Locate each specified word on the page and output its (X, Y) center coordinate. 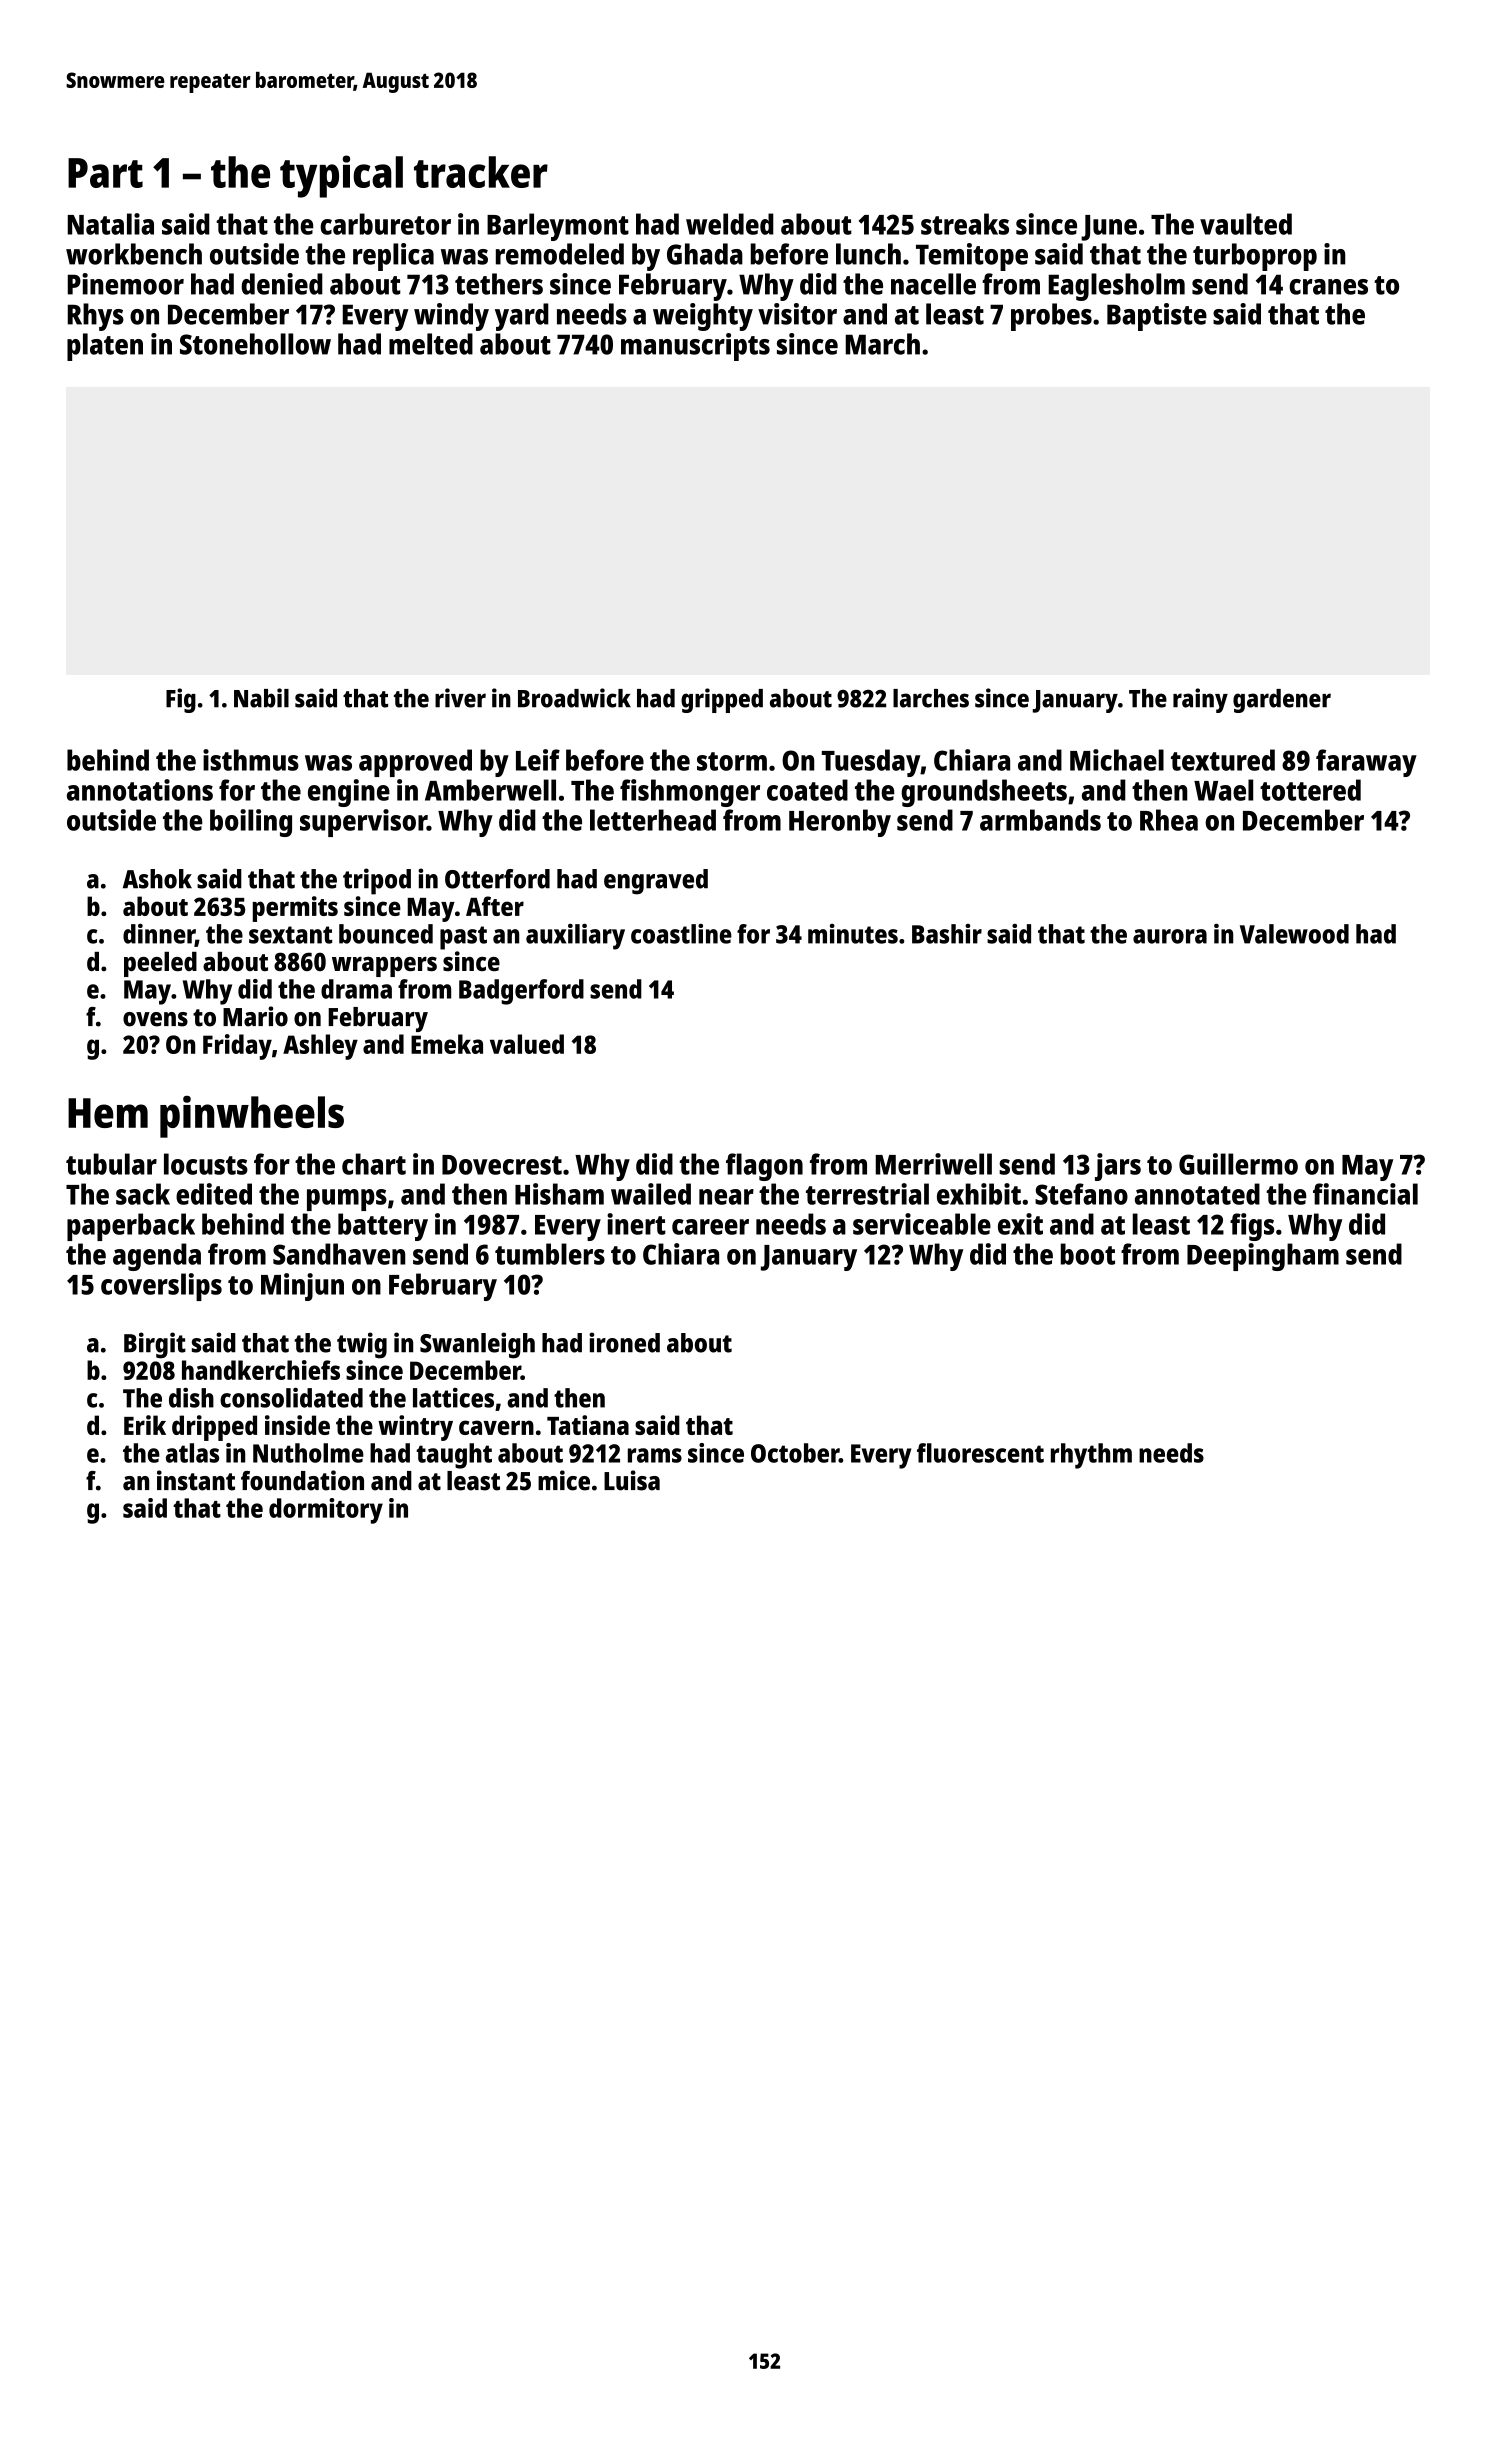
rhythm (1091, 1456)
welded (730, 224)
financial (1365, 1194)
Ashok (157, 879)
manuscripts (695, 347)
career (710, 1227)
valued (527, 1044)
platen (105, 347)
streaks (965, 224)
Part (105, 173)
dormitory (326, 1511)
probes (1051, 317)
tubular (111, 1164)
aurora (1170, 936)
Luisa (632, 1480)
